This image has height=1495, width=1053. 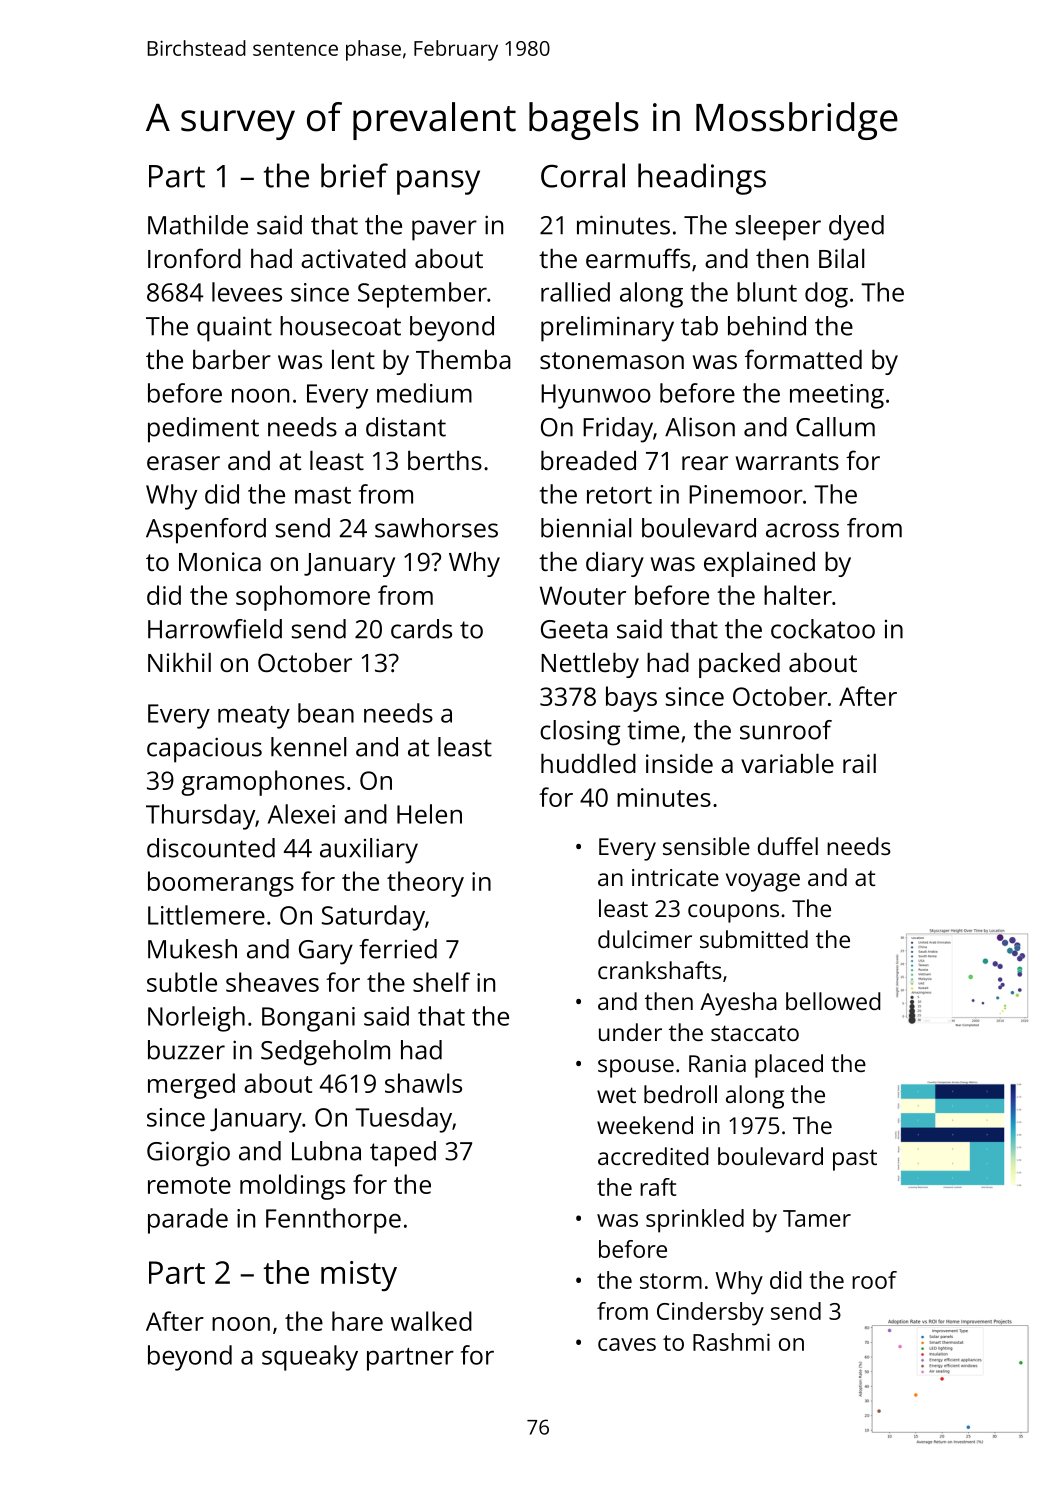 I want to click on boomerangs, so click(x=221, y=884).
